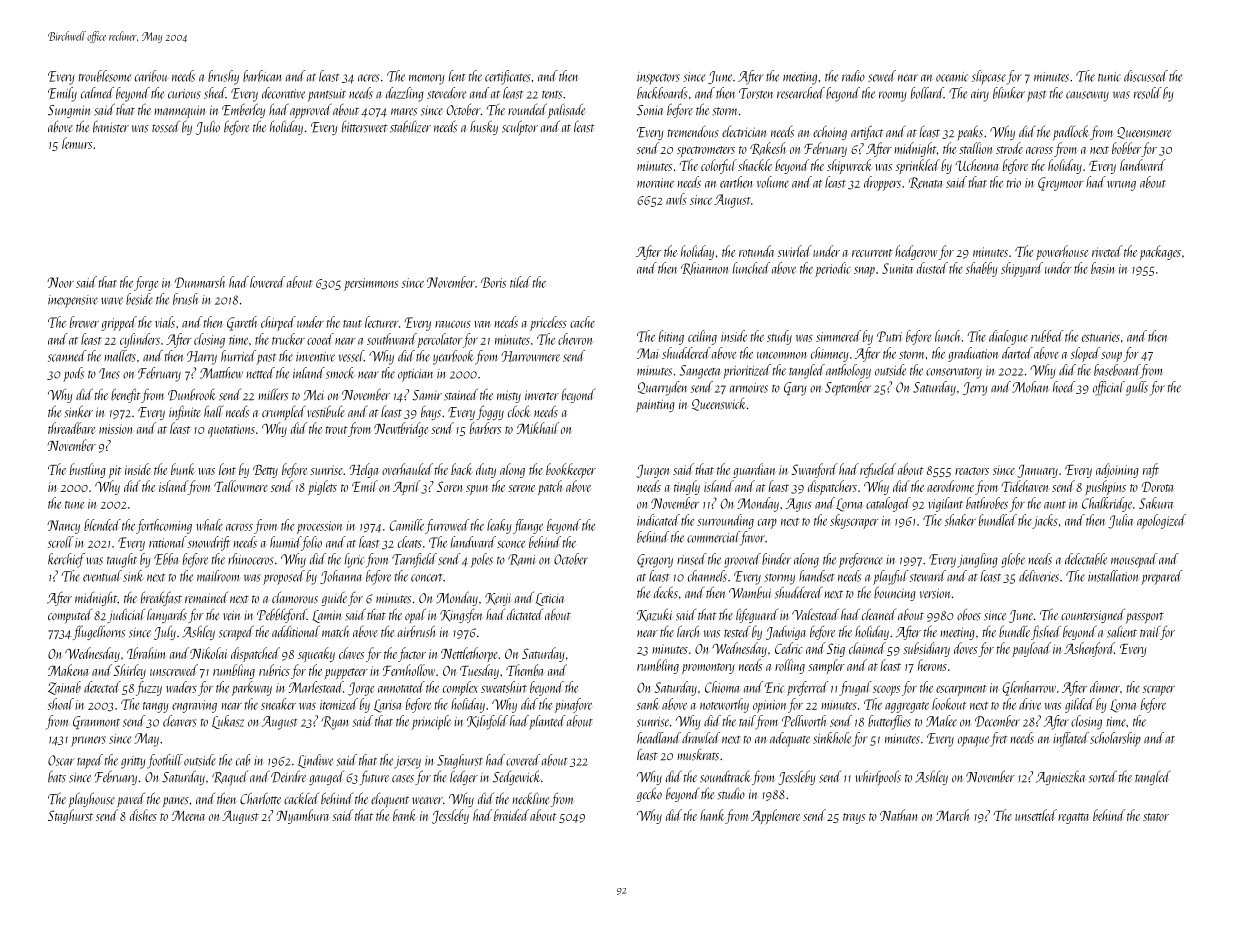 This screenshot has width=1233, height=952. What do you see at coordinates (548, 323) in the screenshot?
I see `priceless` at bounding box center [548, 323].
